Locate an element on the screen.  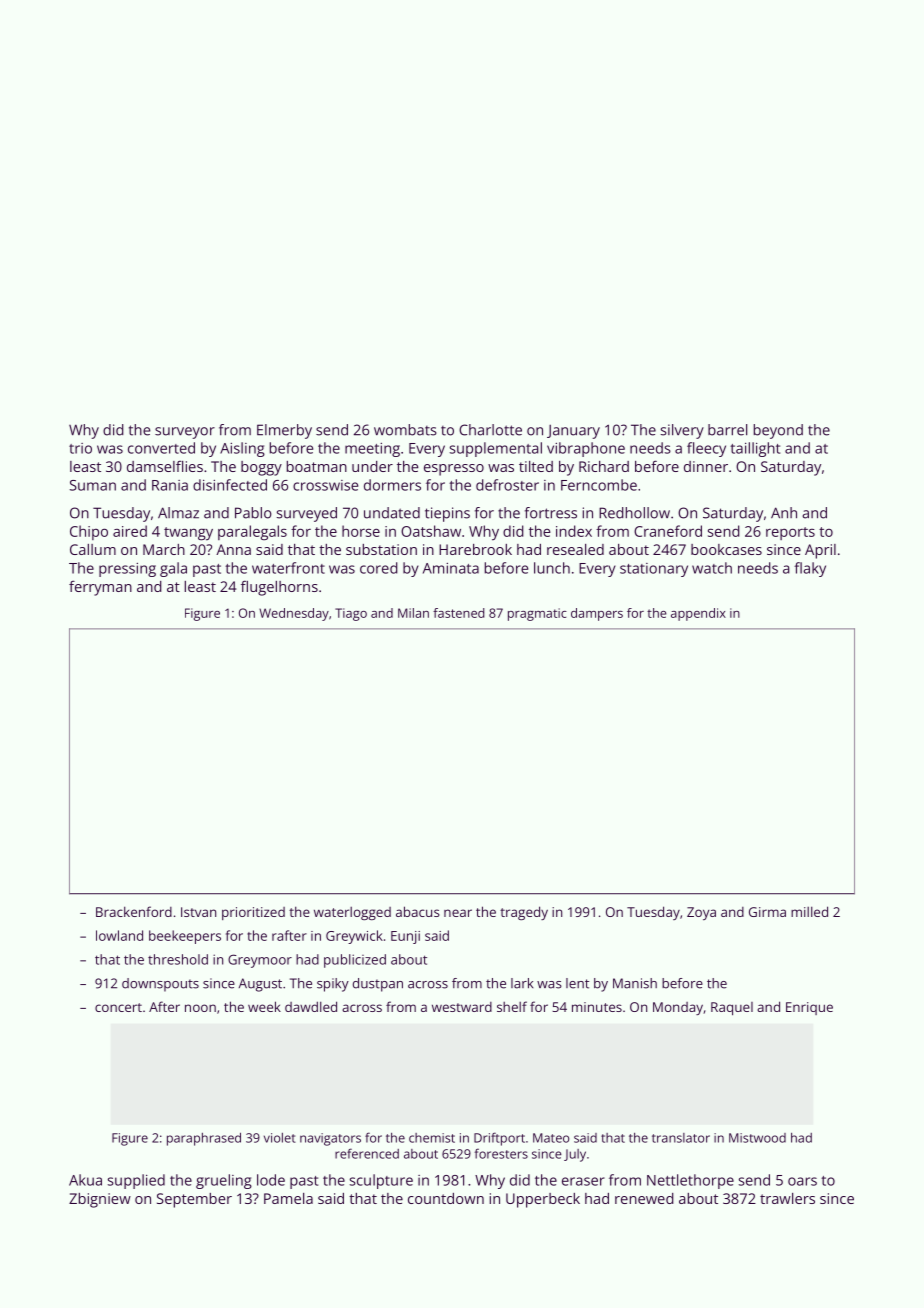
Tiago is located at coordinates (351, 614).
